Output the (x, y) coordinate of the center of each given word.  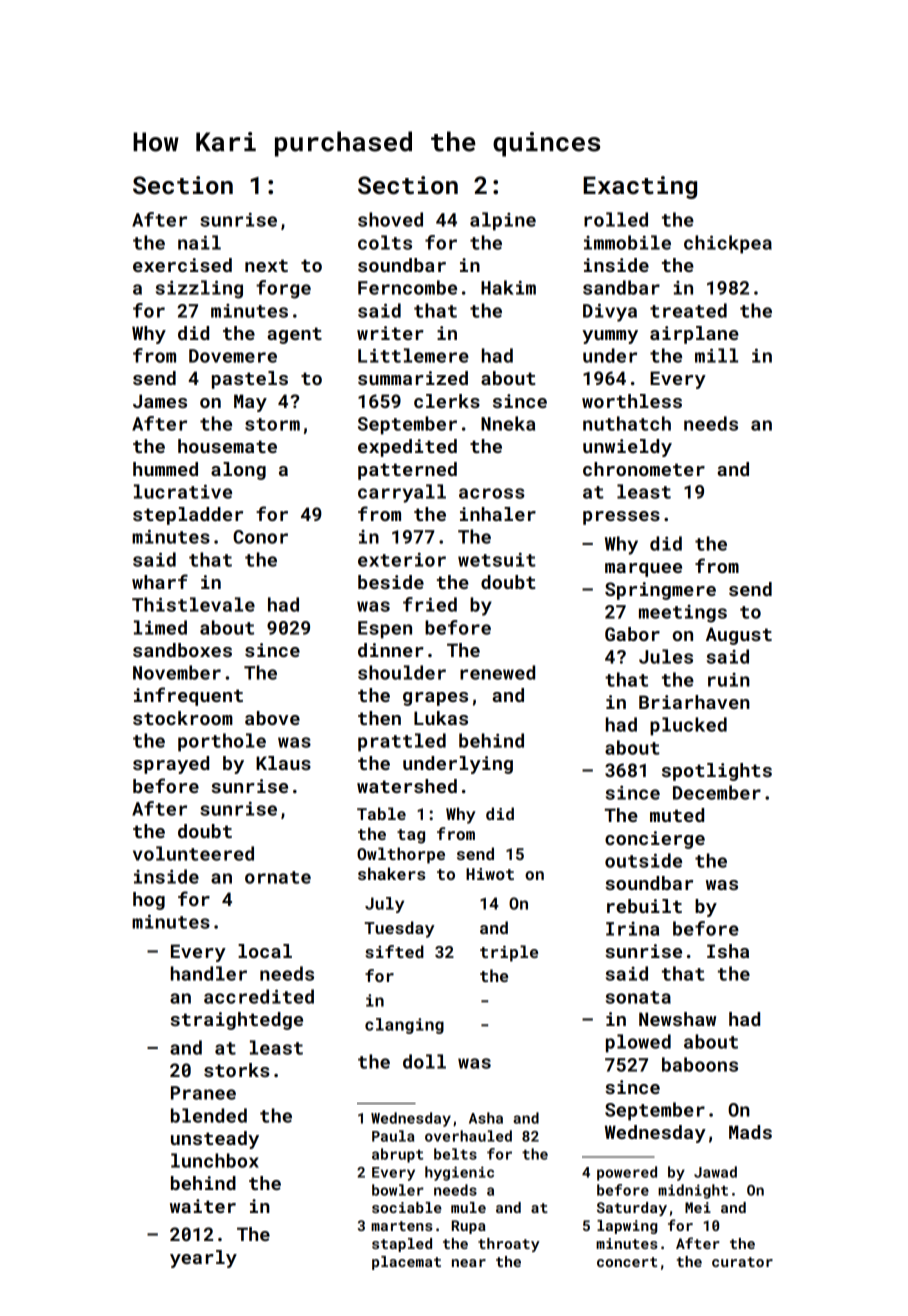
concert (627, 1262)
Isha (728, 951)
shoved (390, 219)
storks (237, 1070)
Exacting (640, 187)
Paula (393, 1136)
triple (509, 953)
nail (199, 242)
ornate (278, 877)
